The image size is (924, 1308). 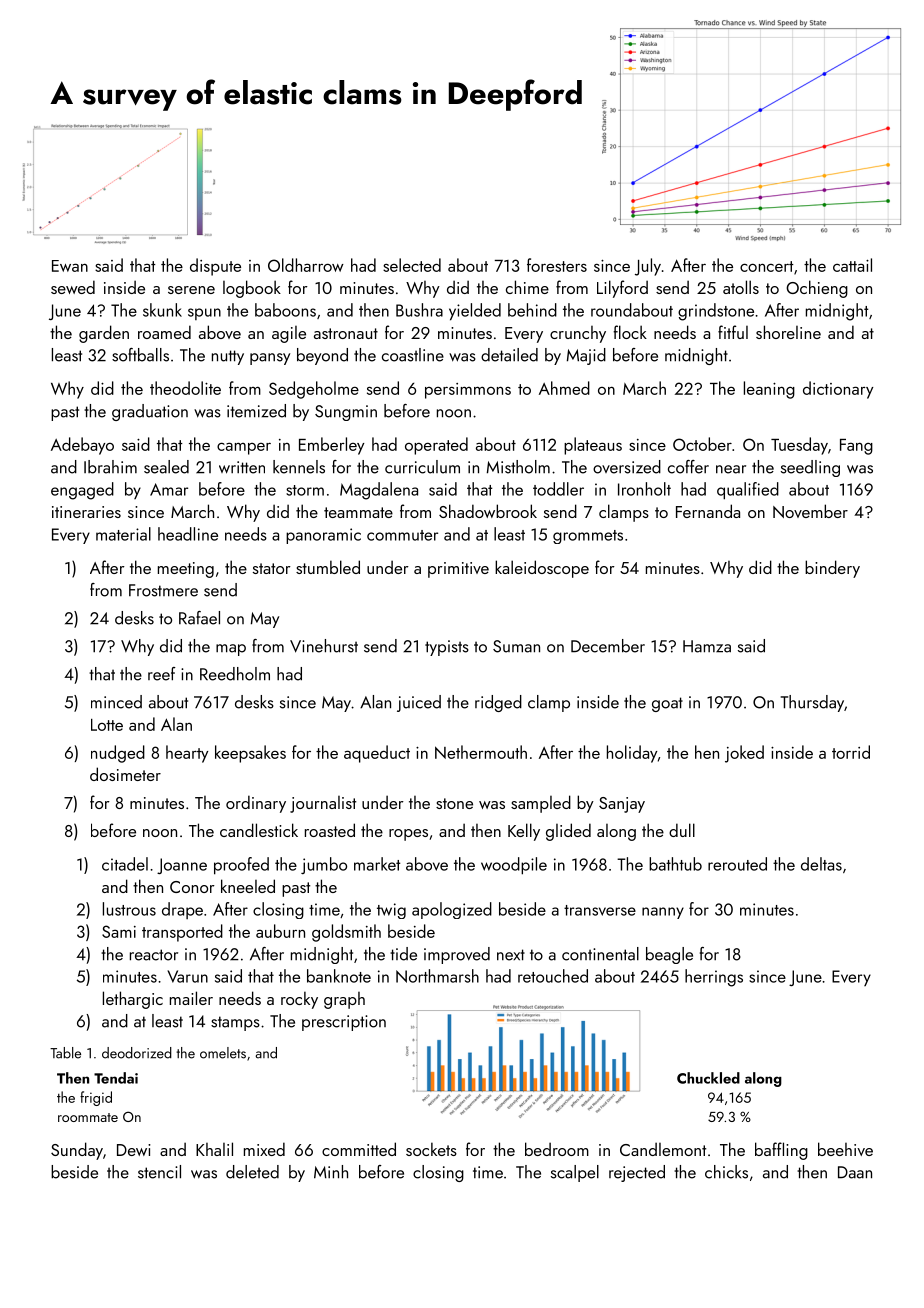 I want to click on dispute, so click(x=215, y=267).
